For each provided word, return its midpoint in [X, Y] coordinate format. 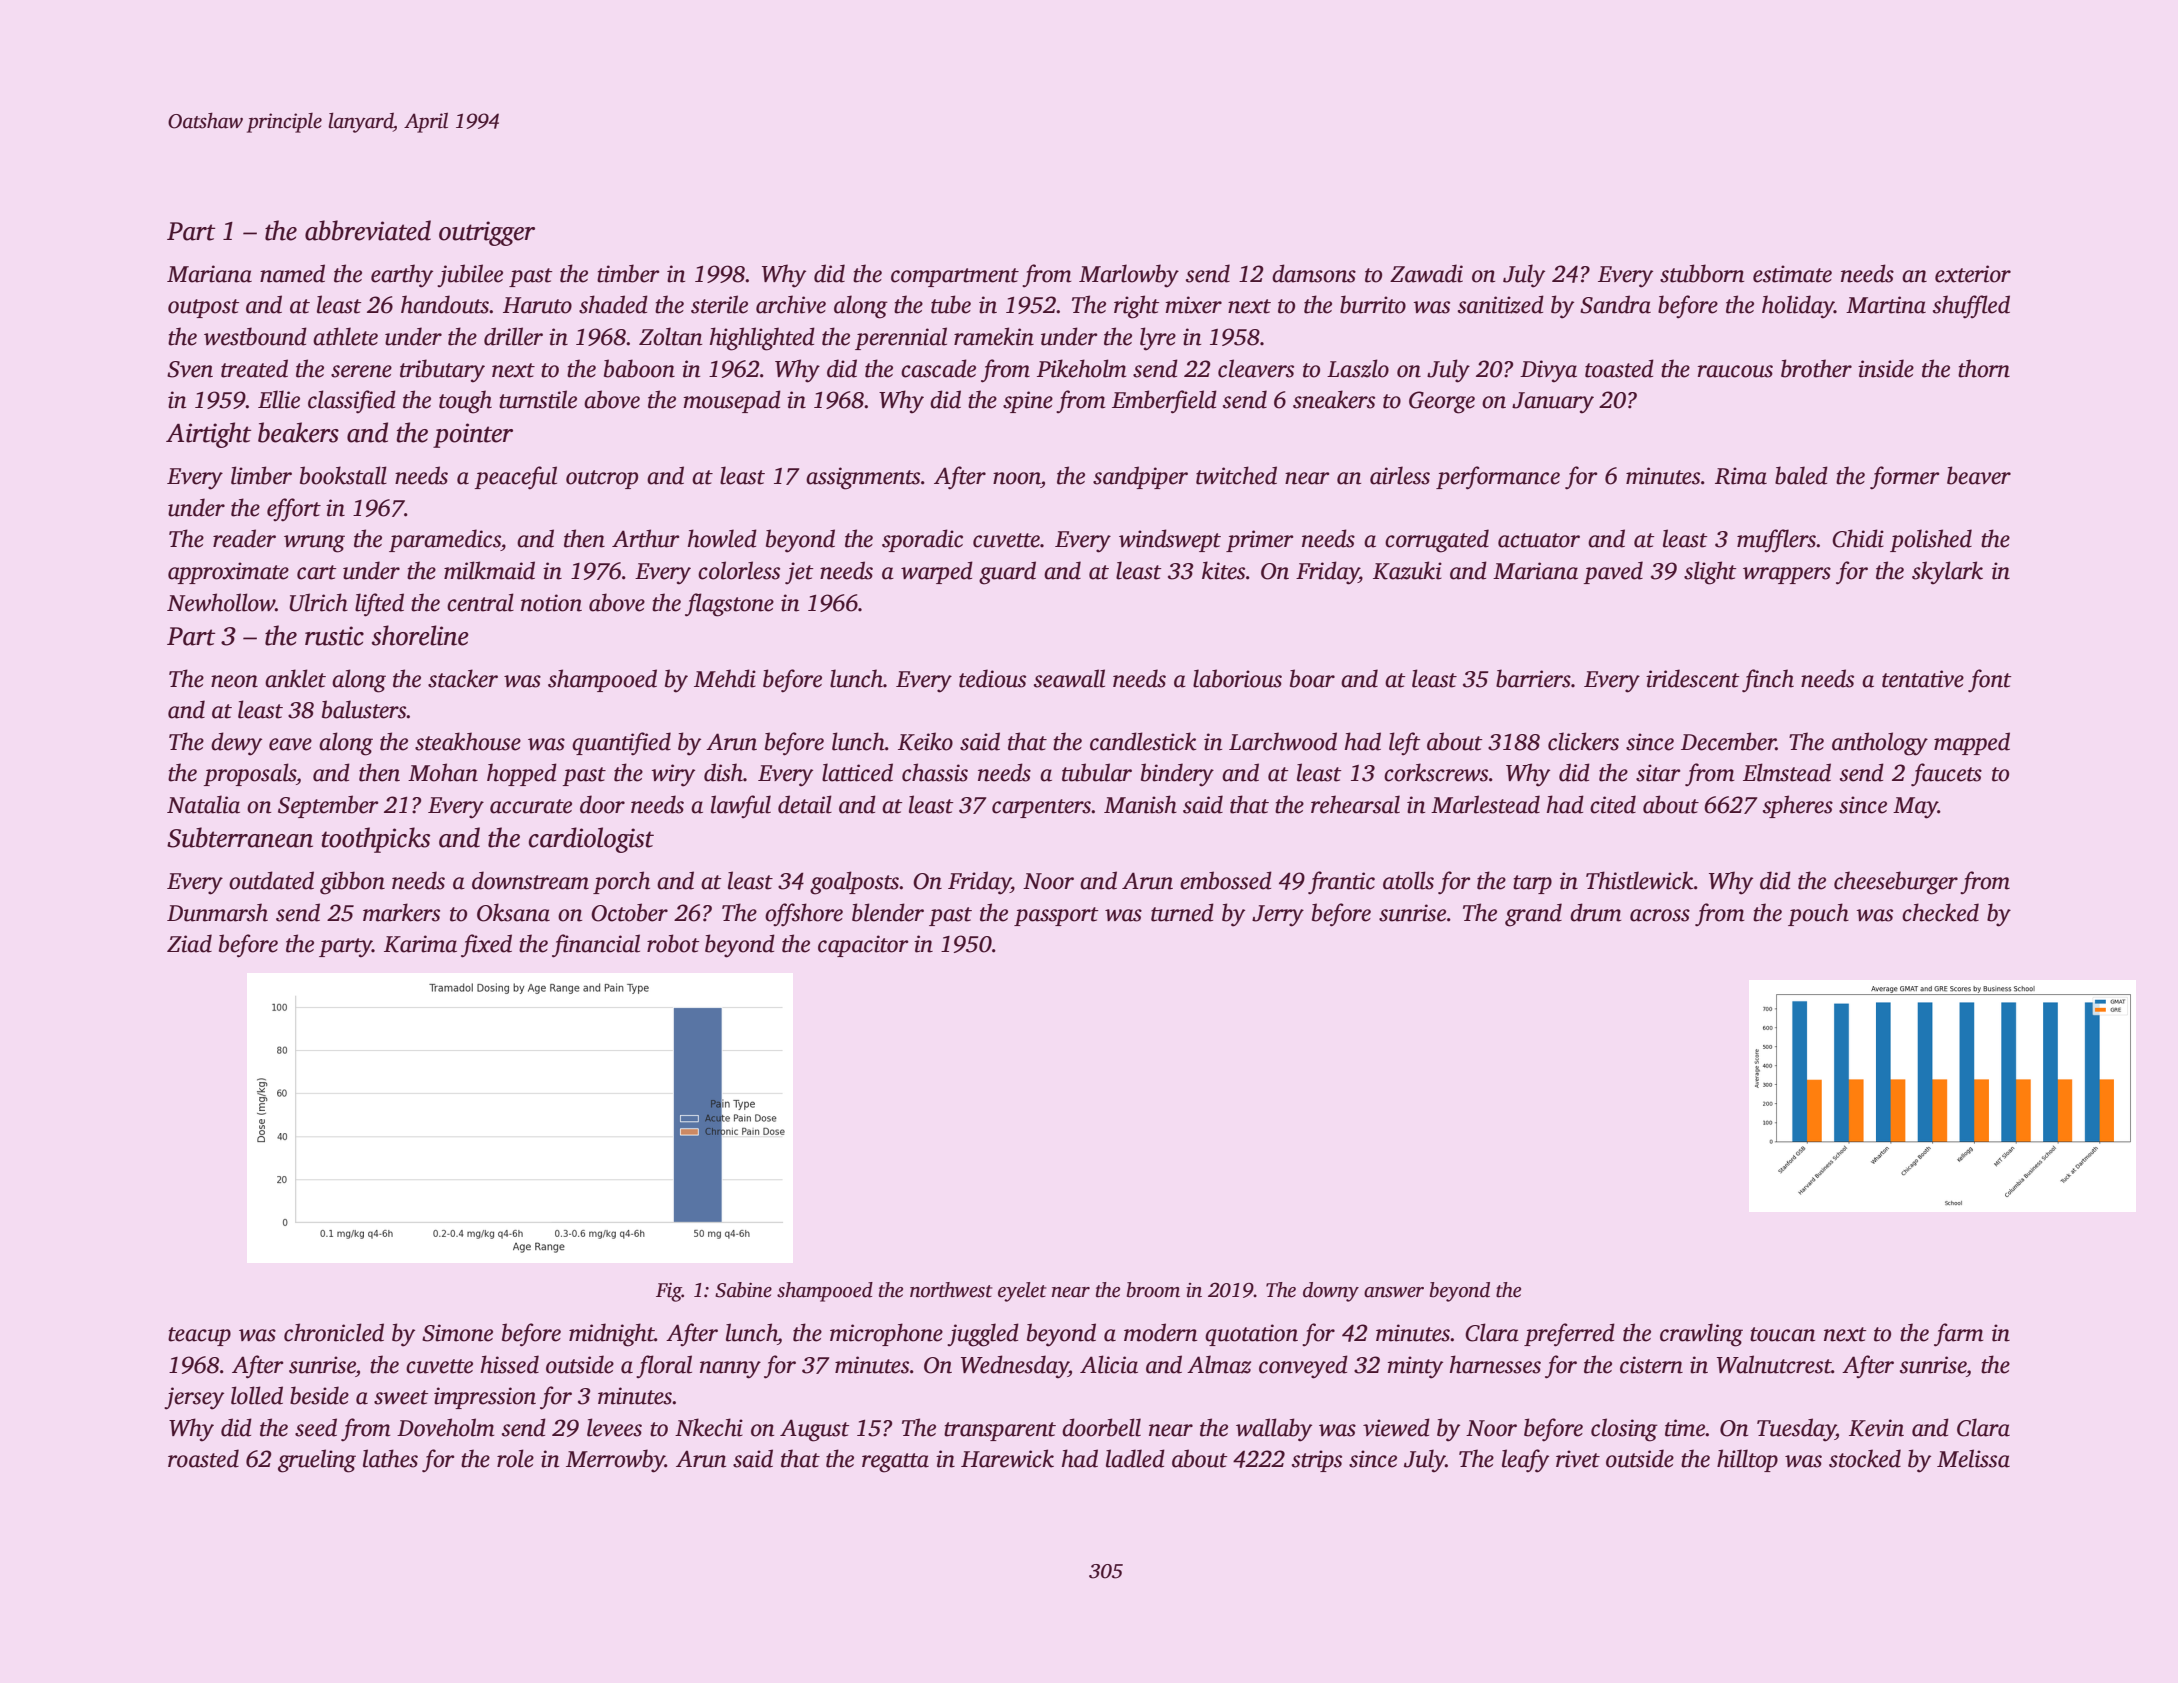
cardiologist [591, 840]
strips [1317, 1461]
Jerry [1278, 916]
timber [628, 273]
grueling [317, 1461]
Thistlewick [1640, 880]
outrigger [487, 233]
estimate [1792, 274]
